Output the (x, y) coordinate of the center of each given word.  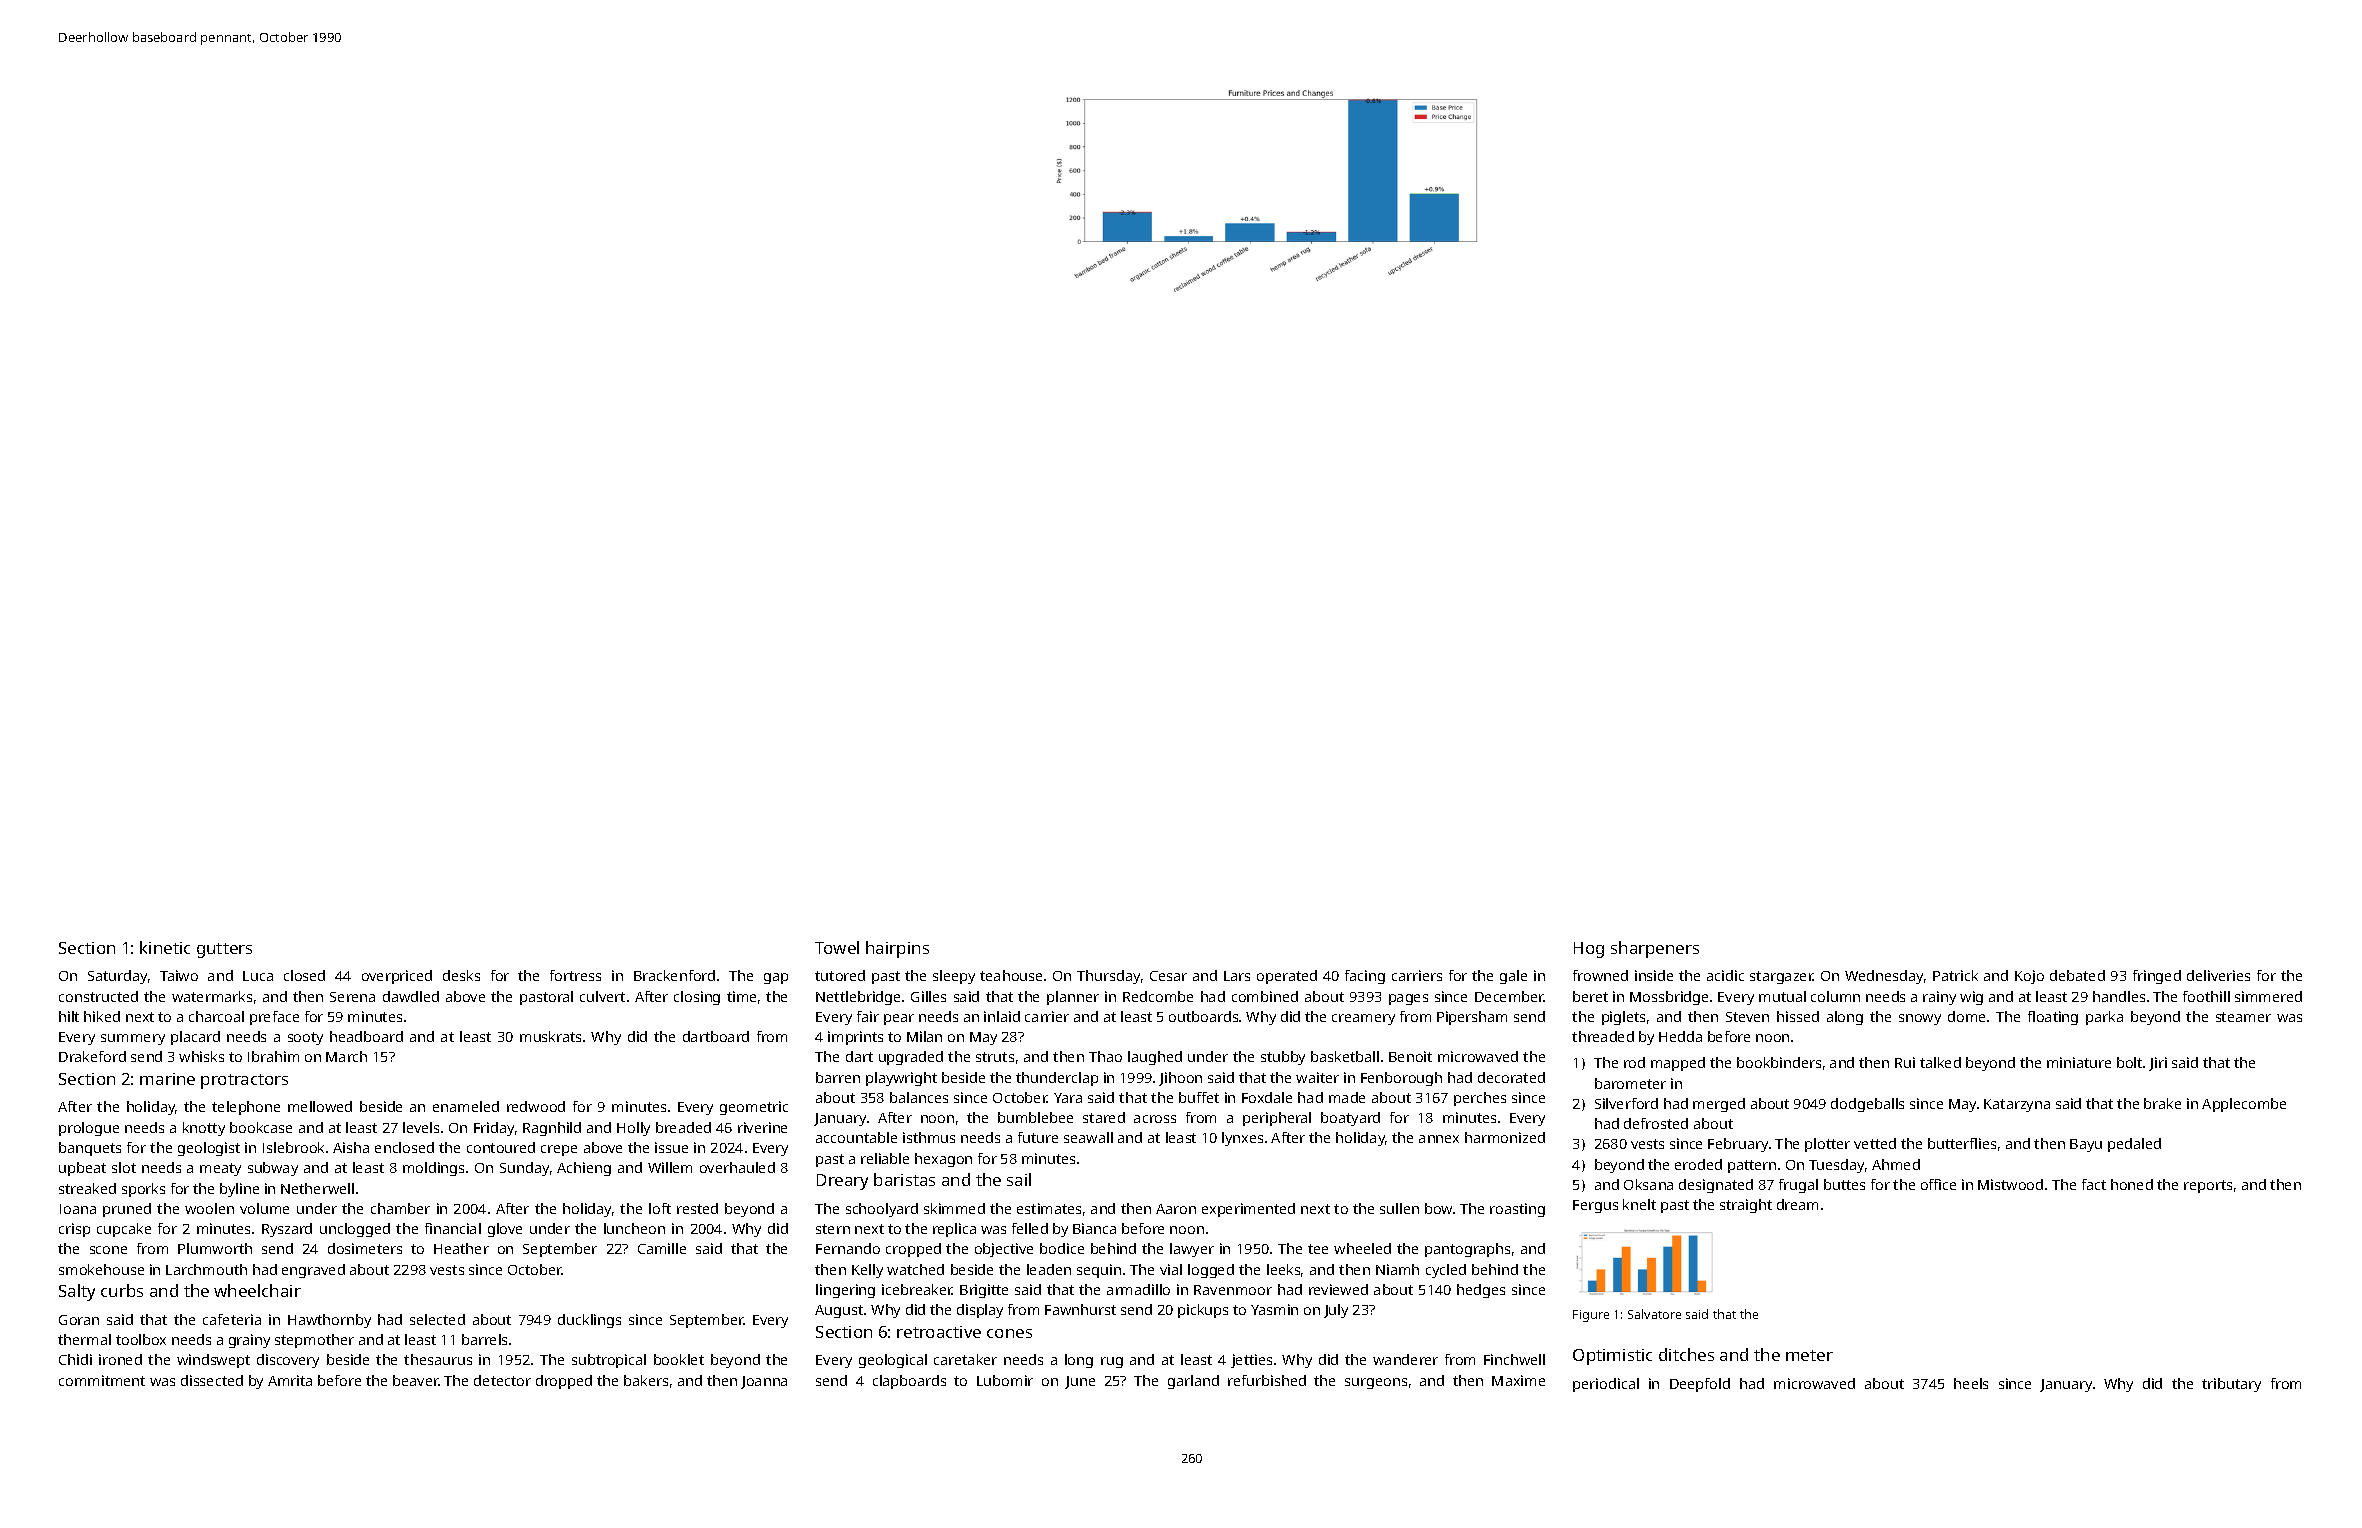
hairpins (897, 949)
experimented (1248, 1210)
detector (502, 1380)
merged (1719, 1105)
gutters (224, 950)
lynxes (1242, 1139)
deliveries (2218, 975)
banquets (90, 1149)
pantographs (1467, 1250)
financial (453, 1228)
